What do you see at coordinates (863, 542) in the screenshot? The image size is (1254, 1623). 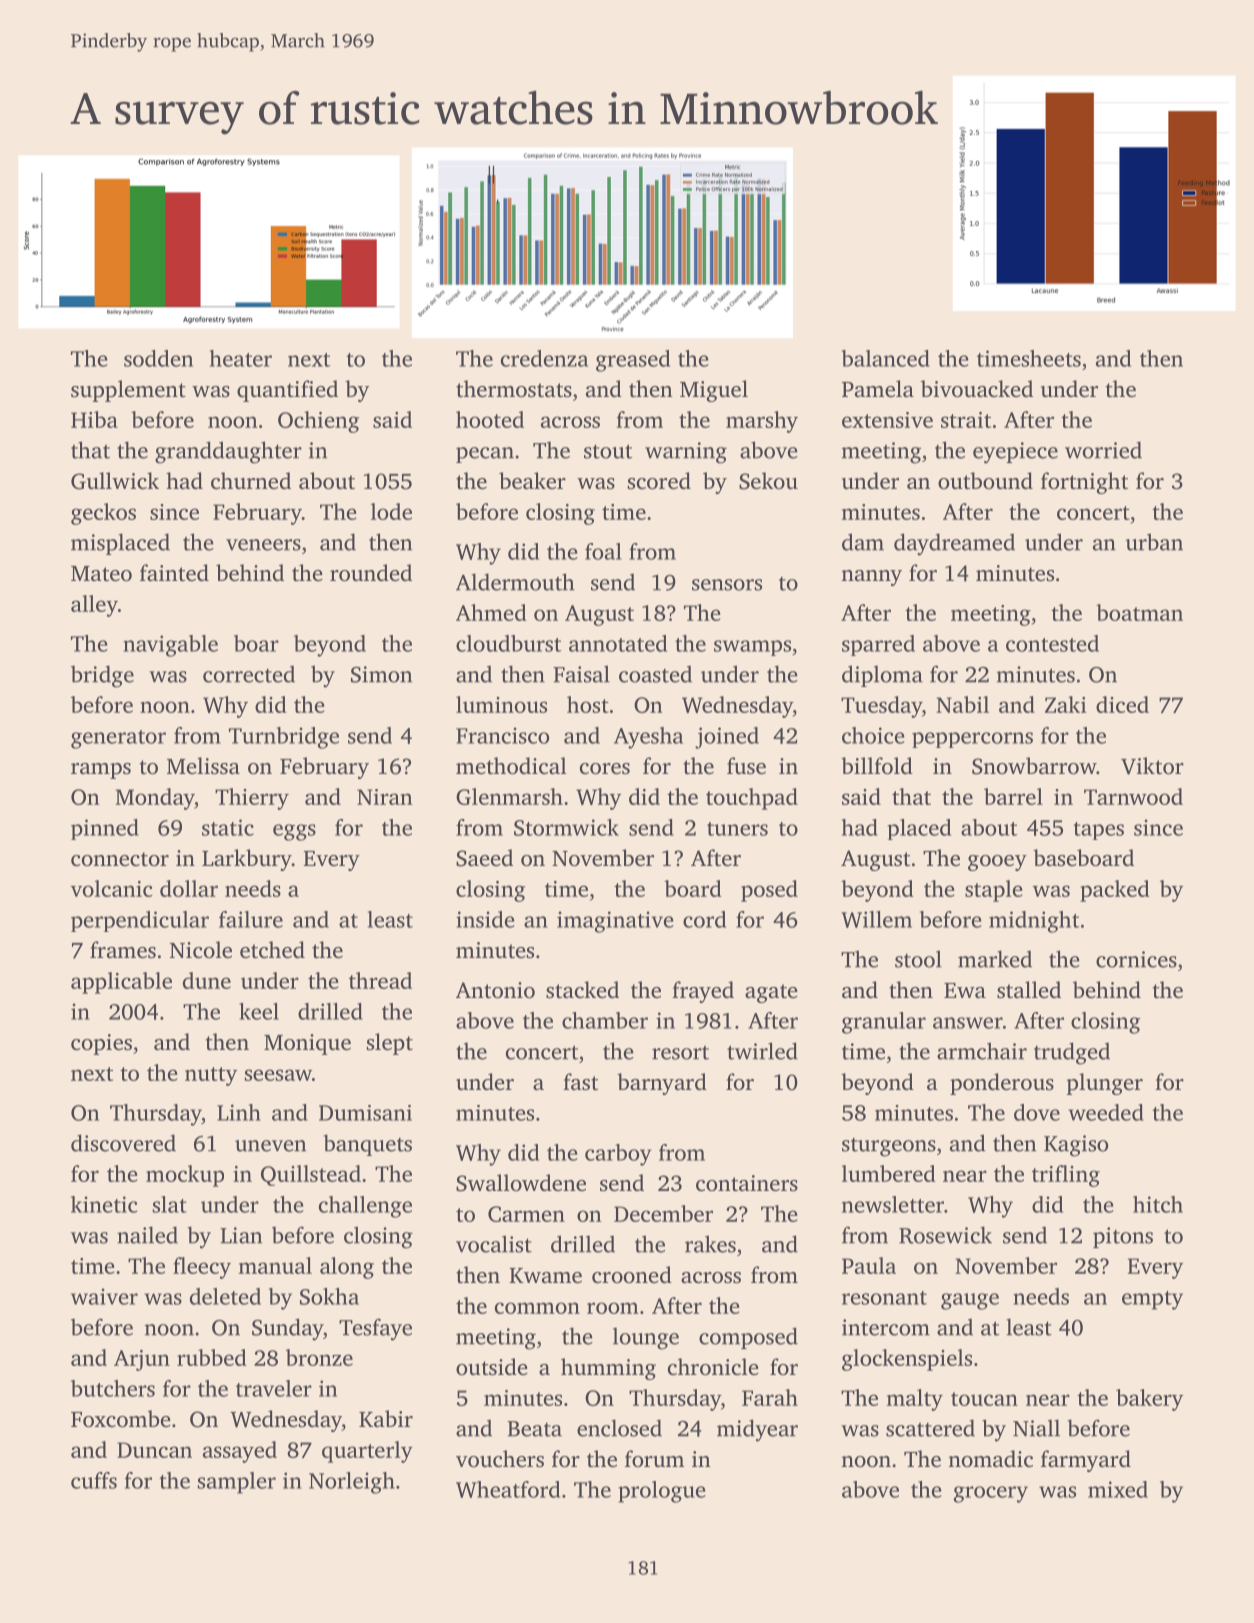 I see `dam` at bounding box center [863, 542].
